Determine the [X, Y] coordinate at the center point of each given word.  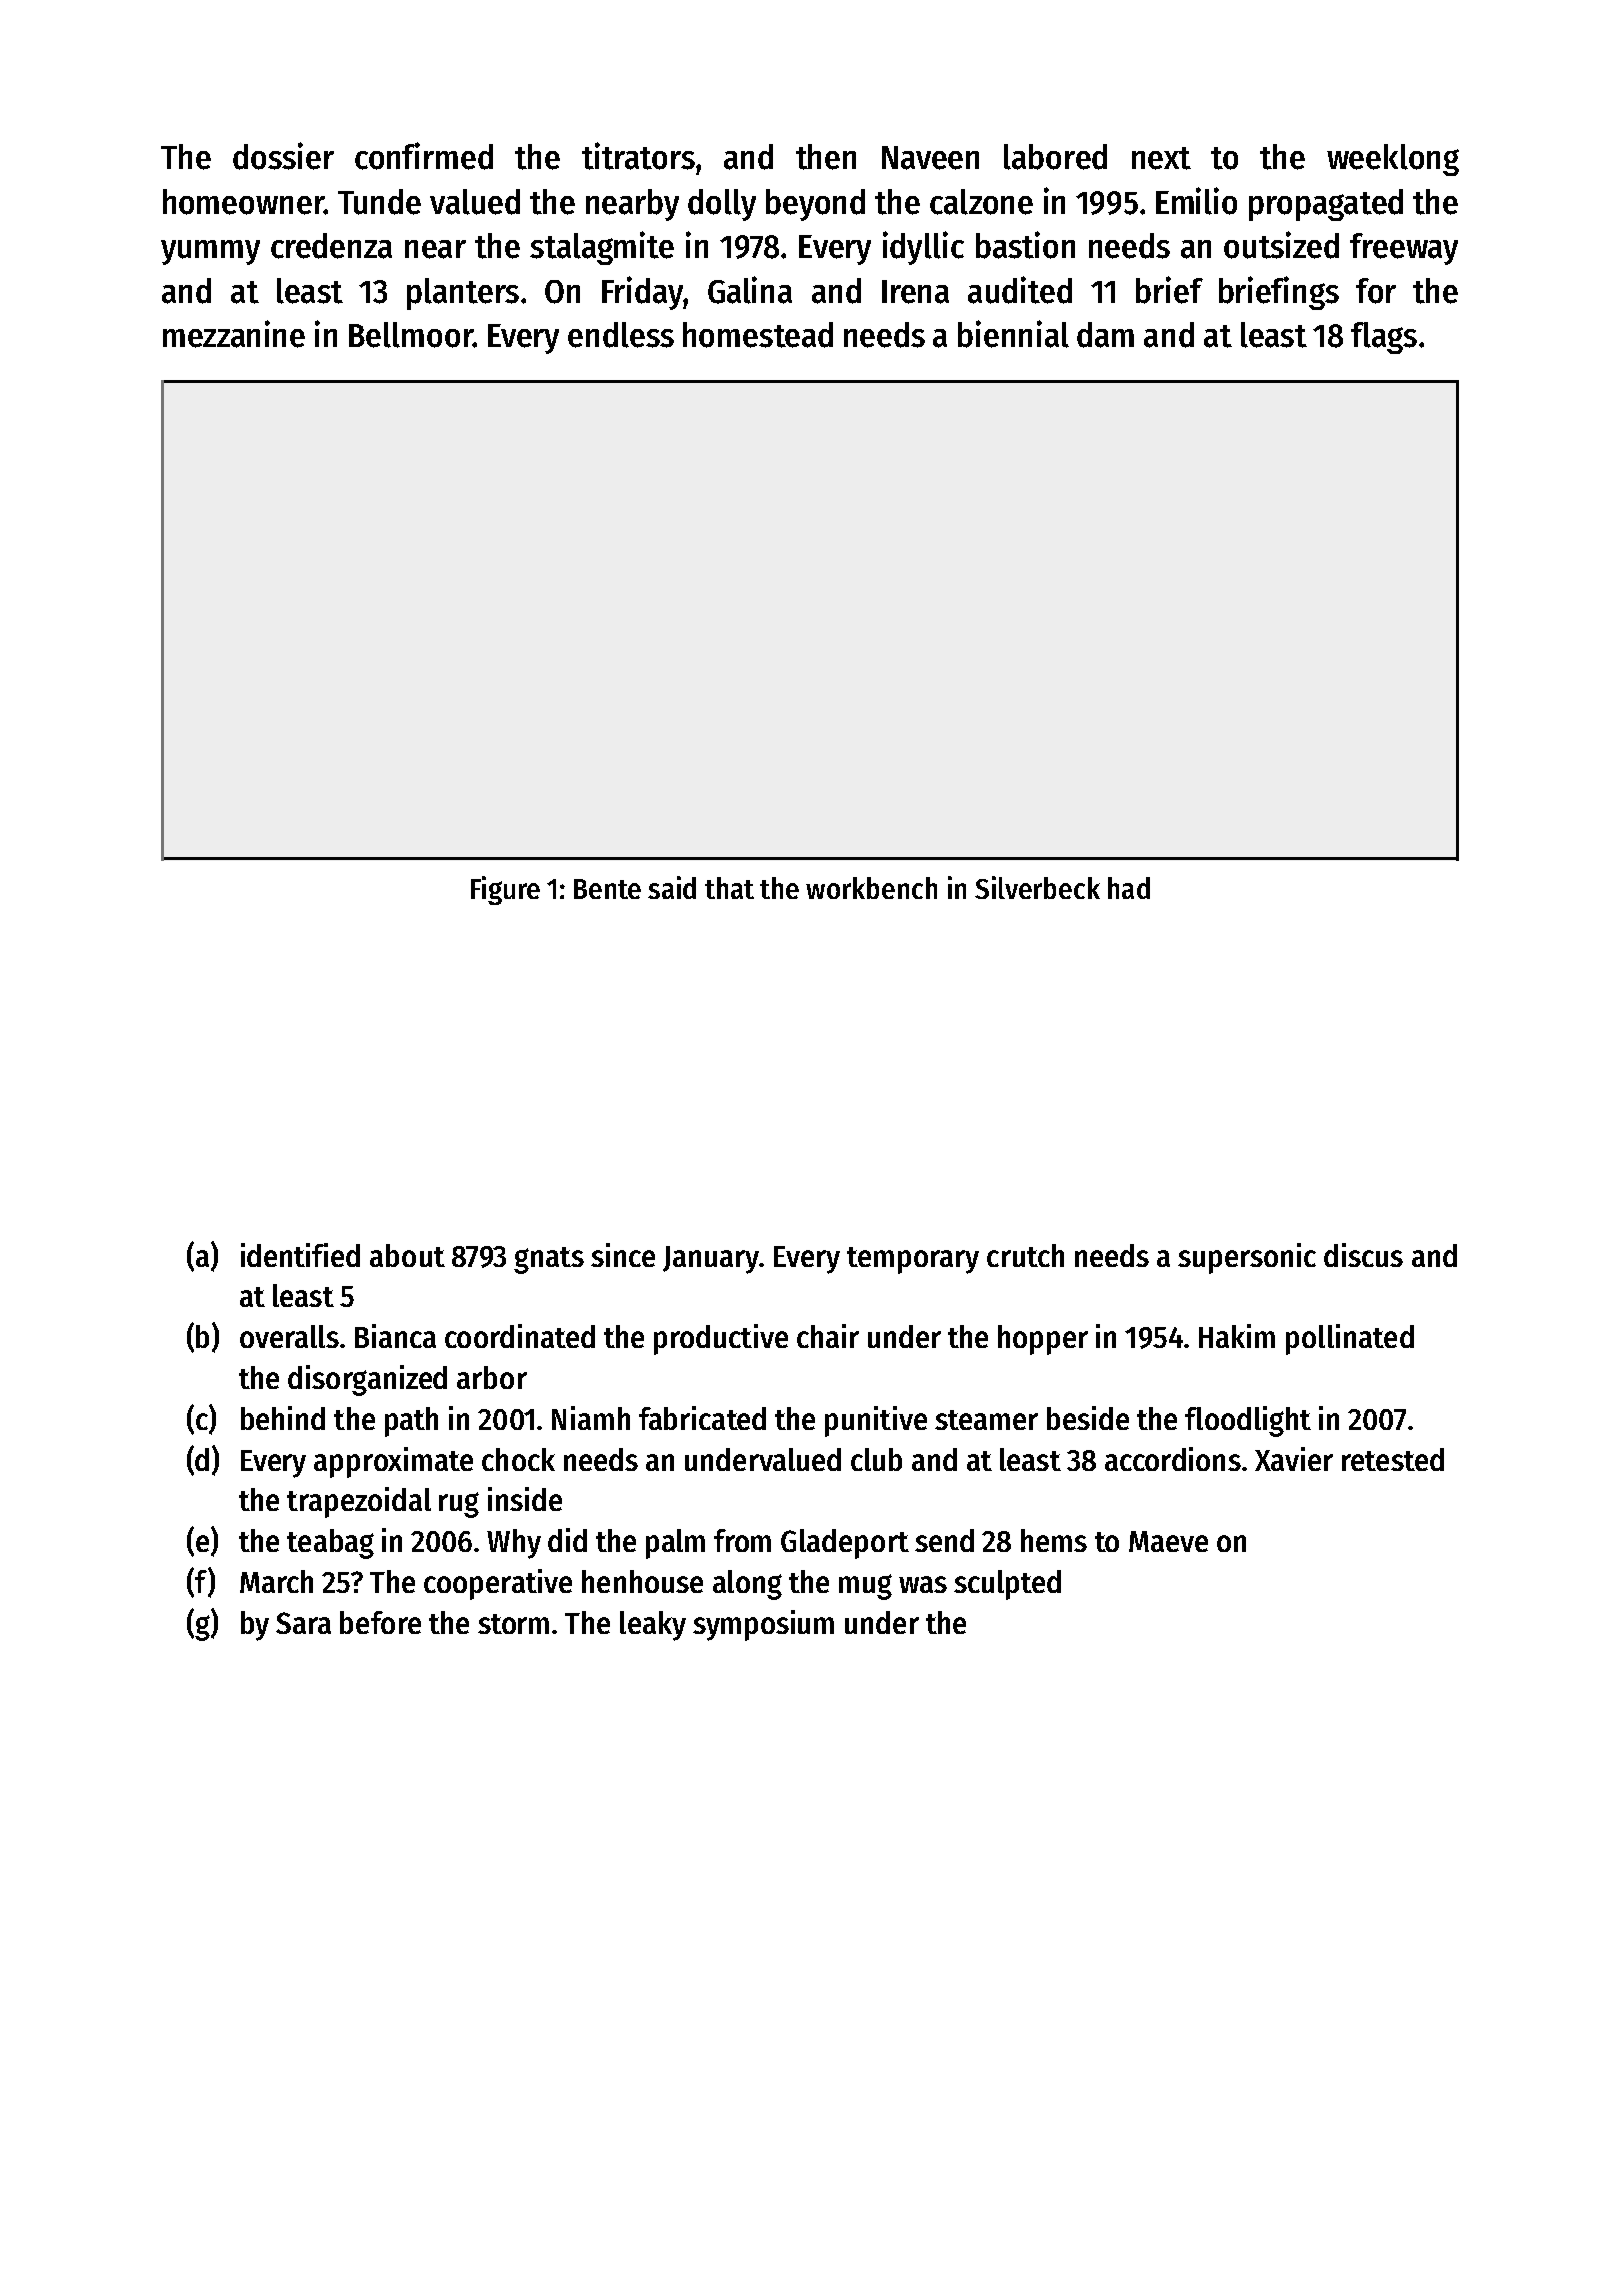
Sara [303, 1623]
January [711, 1260]
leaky [653, 1626]
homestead [758, 335]
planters [463, 294]
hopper [1043, 1340]
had [1129, 888]
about [407, 1255]
